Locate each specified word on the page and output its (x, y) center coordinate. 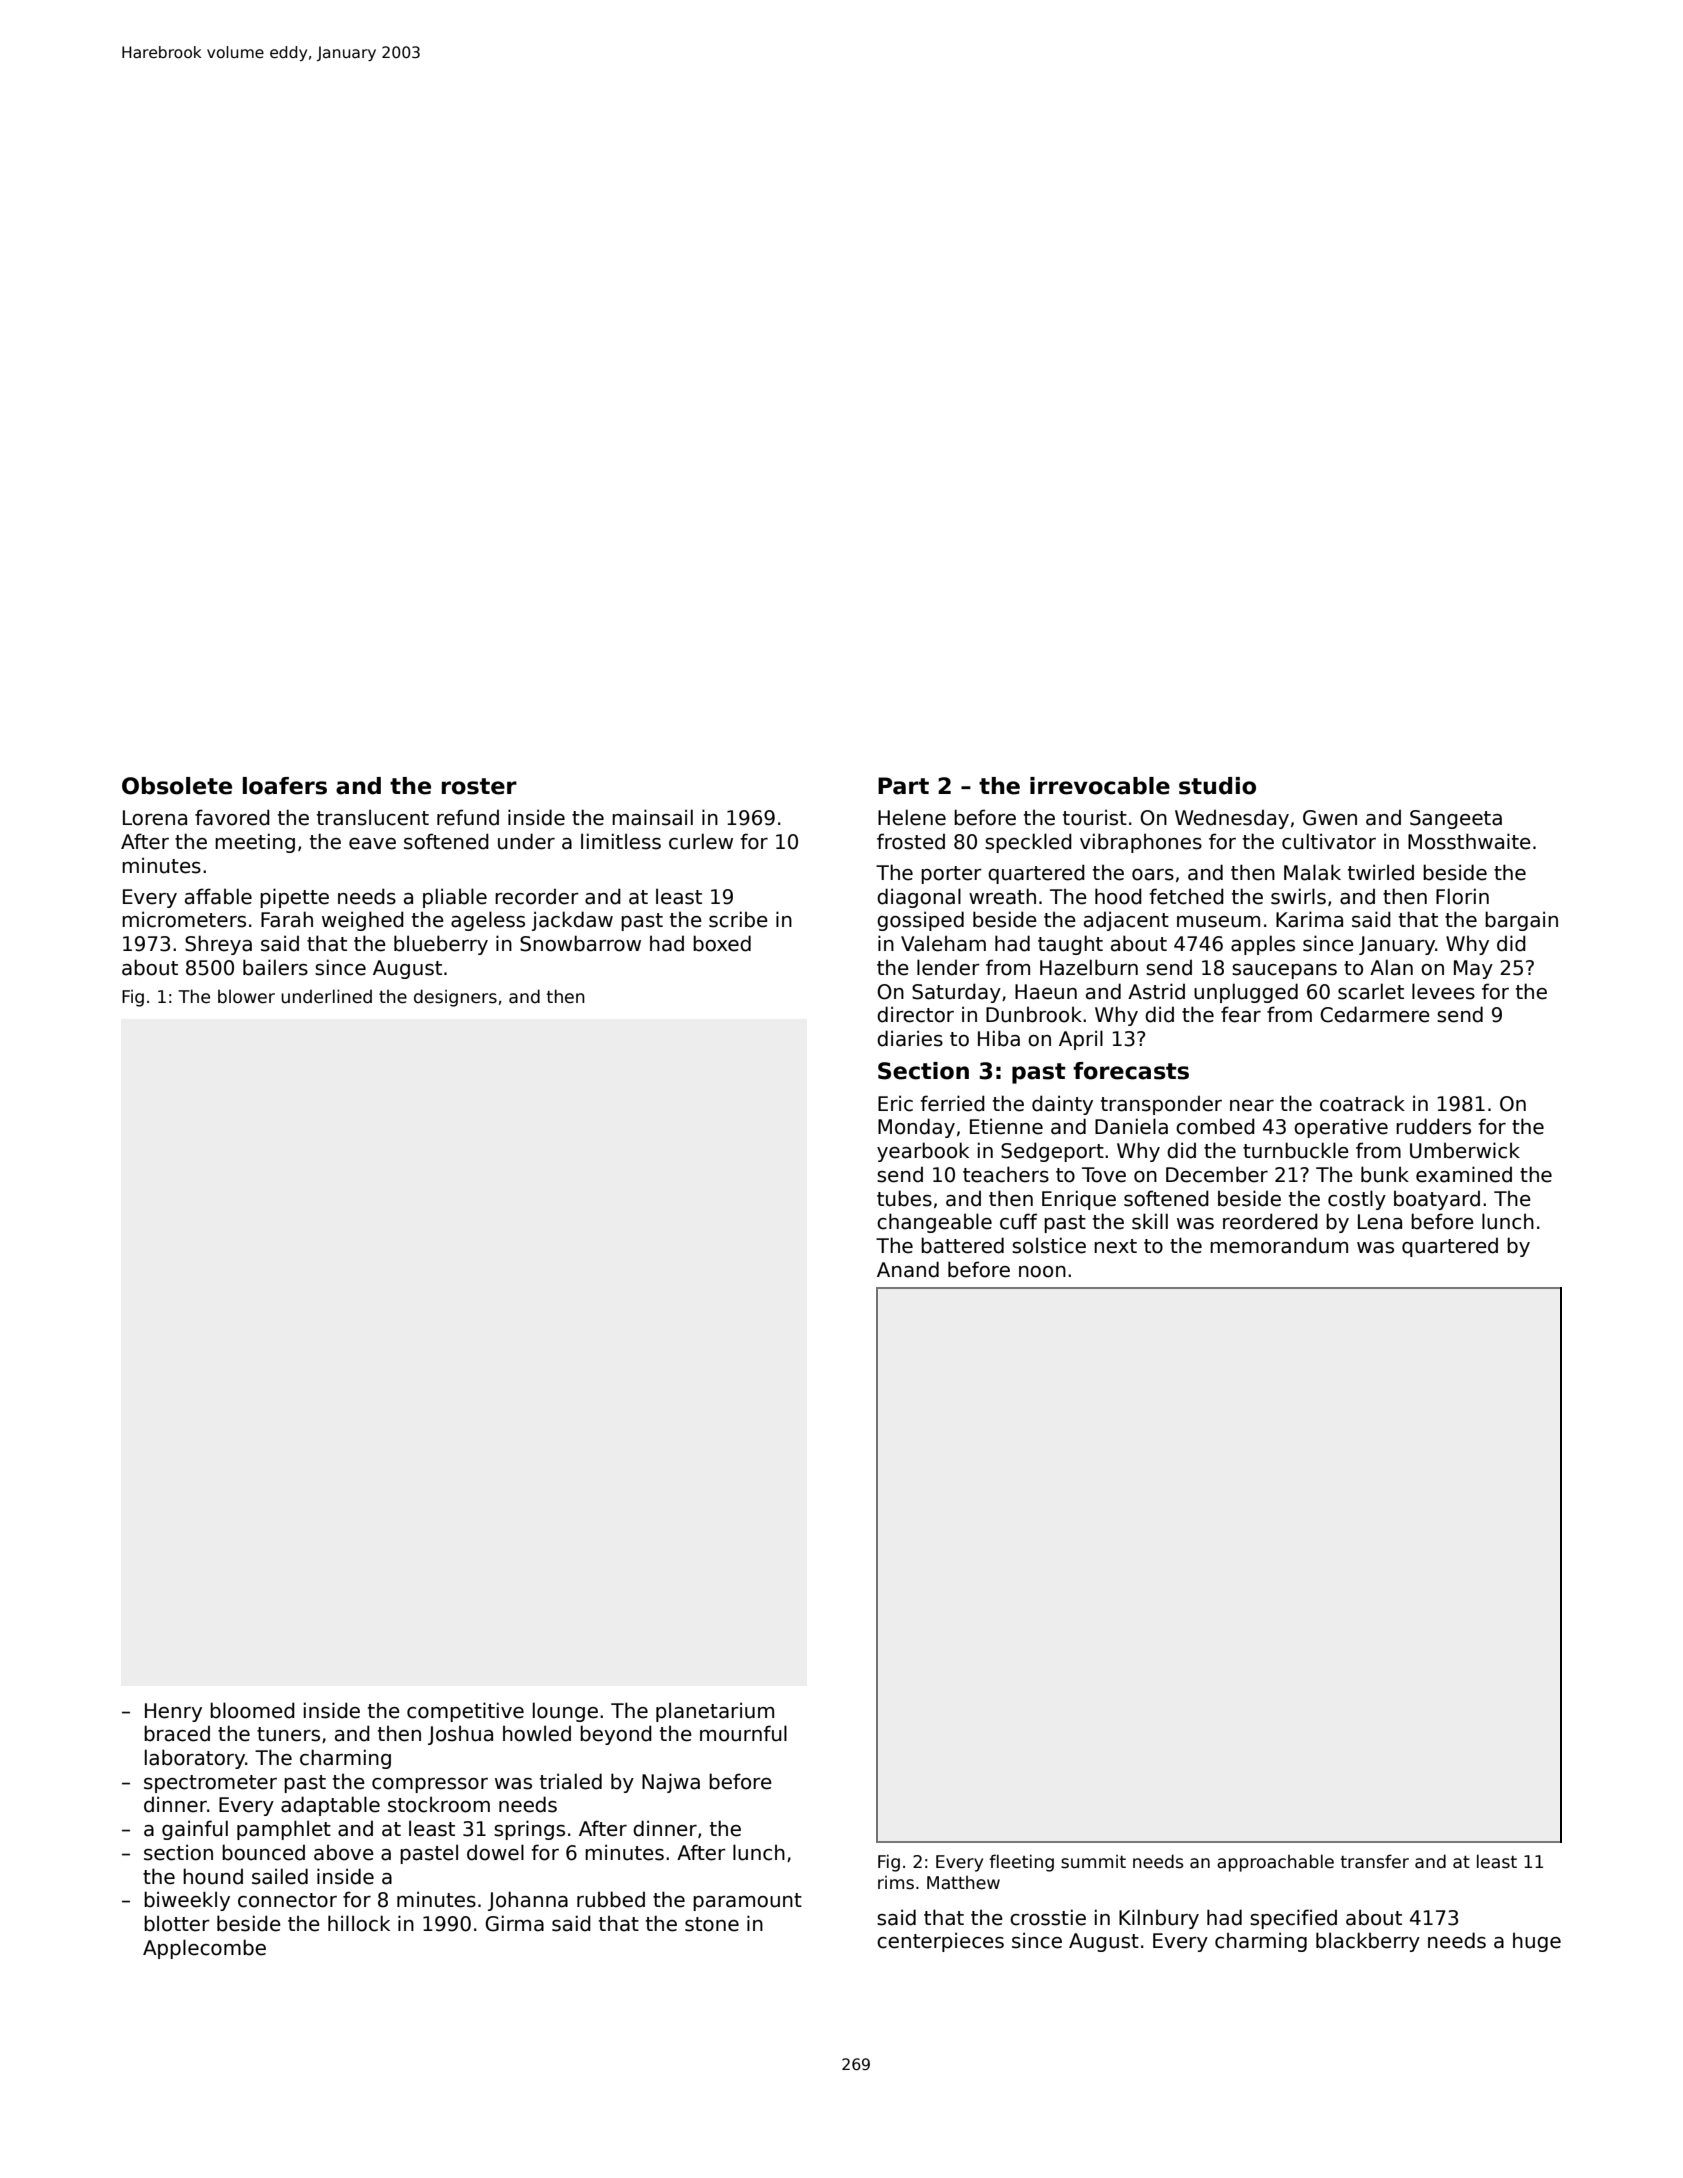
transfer (1375, 1861)
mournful (743, 1733)
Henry (173, 1712)
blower (246, 996)
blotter (177, 1923)
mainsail (652, 817)
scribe (738, 919)
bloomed (252, 1710)
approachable (1275, 1863)
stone (712, 1924)
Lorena (155, 818)
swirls (1298, 896)
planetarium (715, 1712)
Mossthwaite (1469, 841)
